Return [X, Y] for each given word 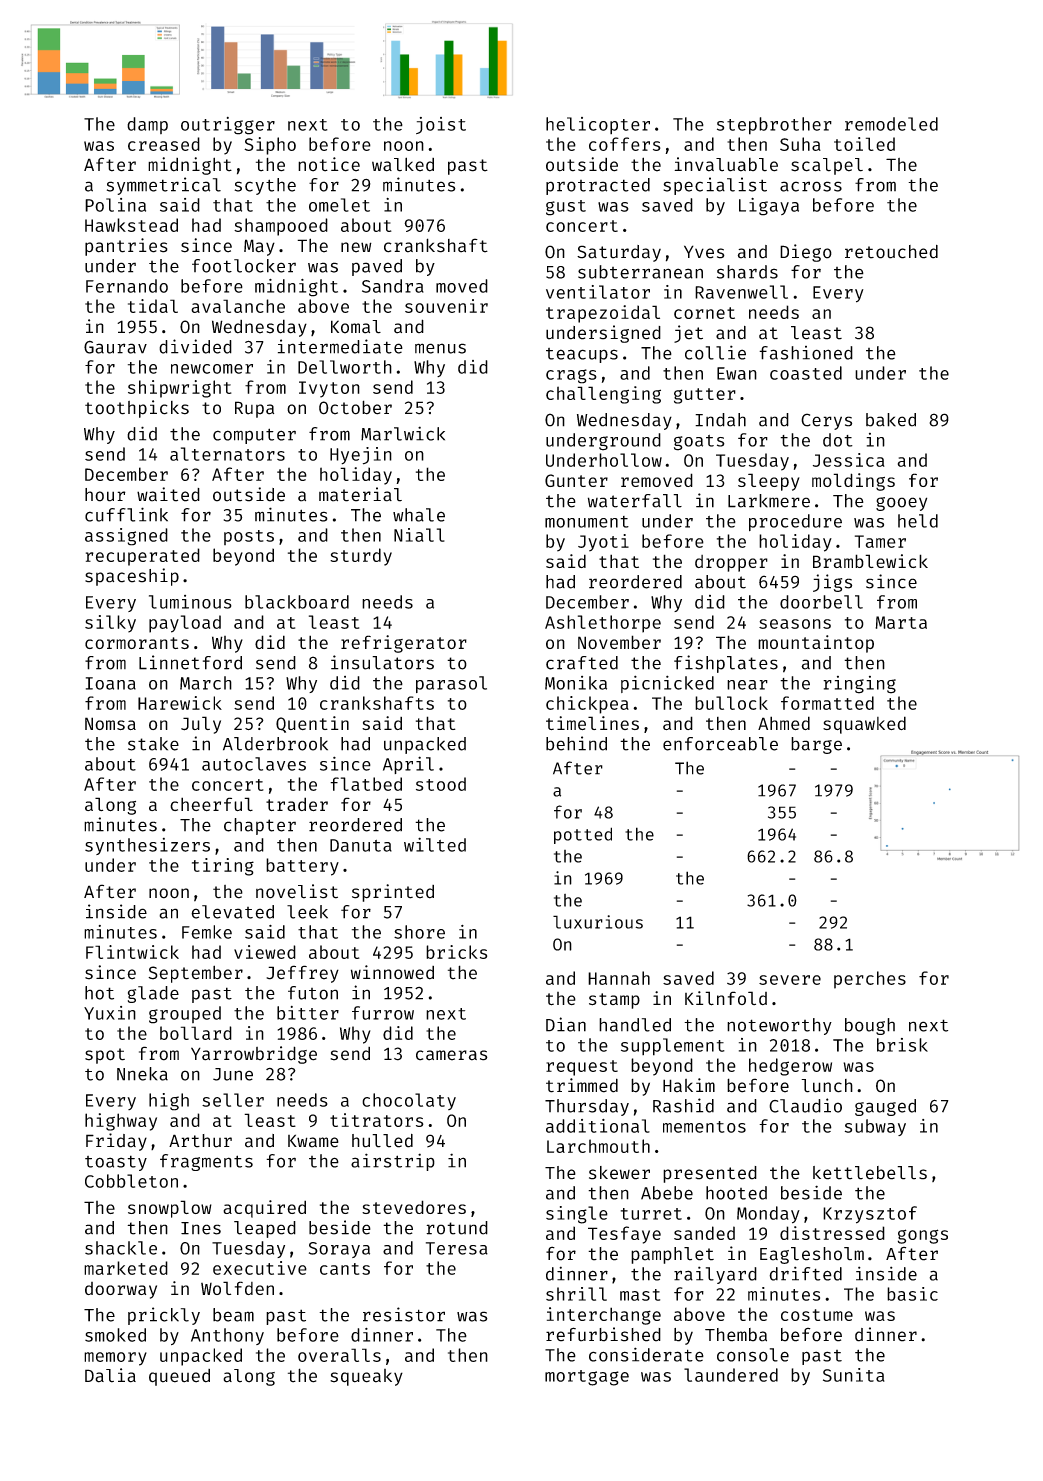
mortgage [587, 1378]
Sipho [270, 146]
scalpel [827, 166]
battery [302, 867]
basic [912, 1294]
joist [441, 125]
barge [816, 745]
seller [233, 1100]
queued [179, 1377]
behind [576, 743]
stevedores [414, 1207]
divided [195, 346]
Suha [800, 144]
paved [377, 267]
